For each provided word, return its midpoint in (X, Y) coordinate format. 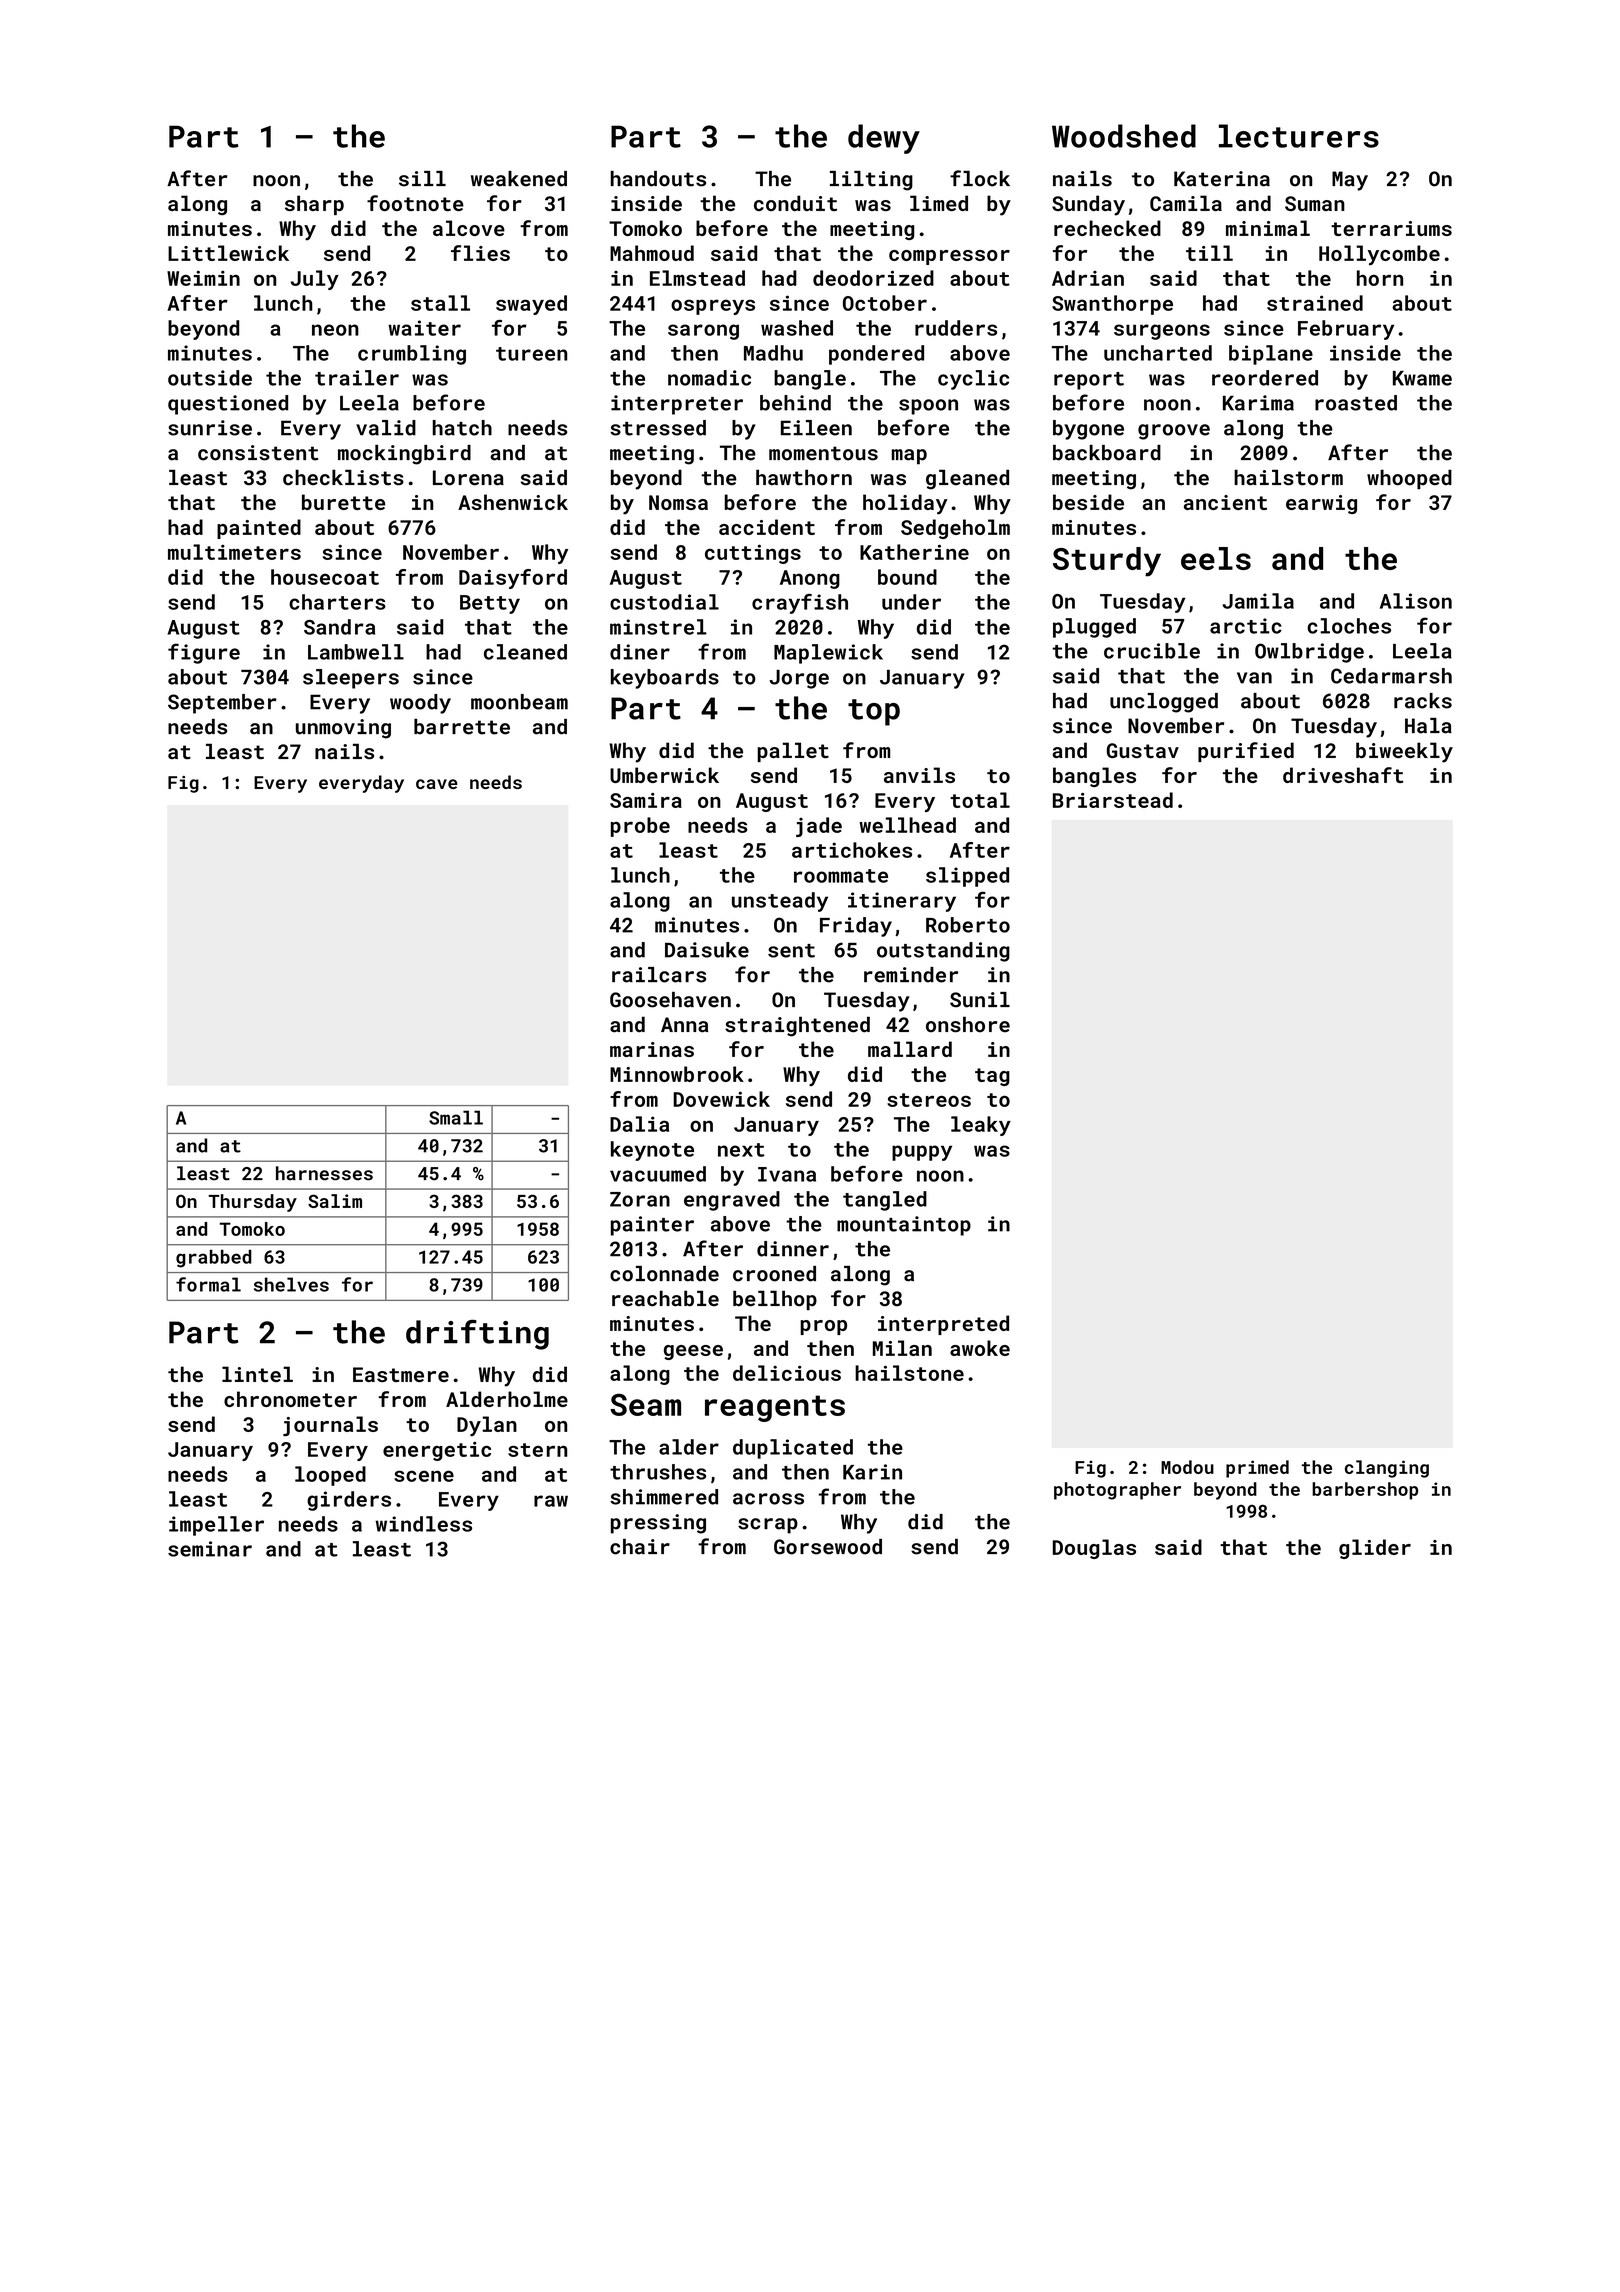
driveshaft (1343, 775)
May (1350, 181)
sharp (314, 205)
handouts (658, 179)
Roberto (968, 925)
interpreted (943, 1325)
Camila (1186, 203)
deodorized (873, 278)
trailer (357, 378)
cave (437, 784)
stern (537, 1450)
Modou (1187, 1467)
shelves (291, 1284)
